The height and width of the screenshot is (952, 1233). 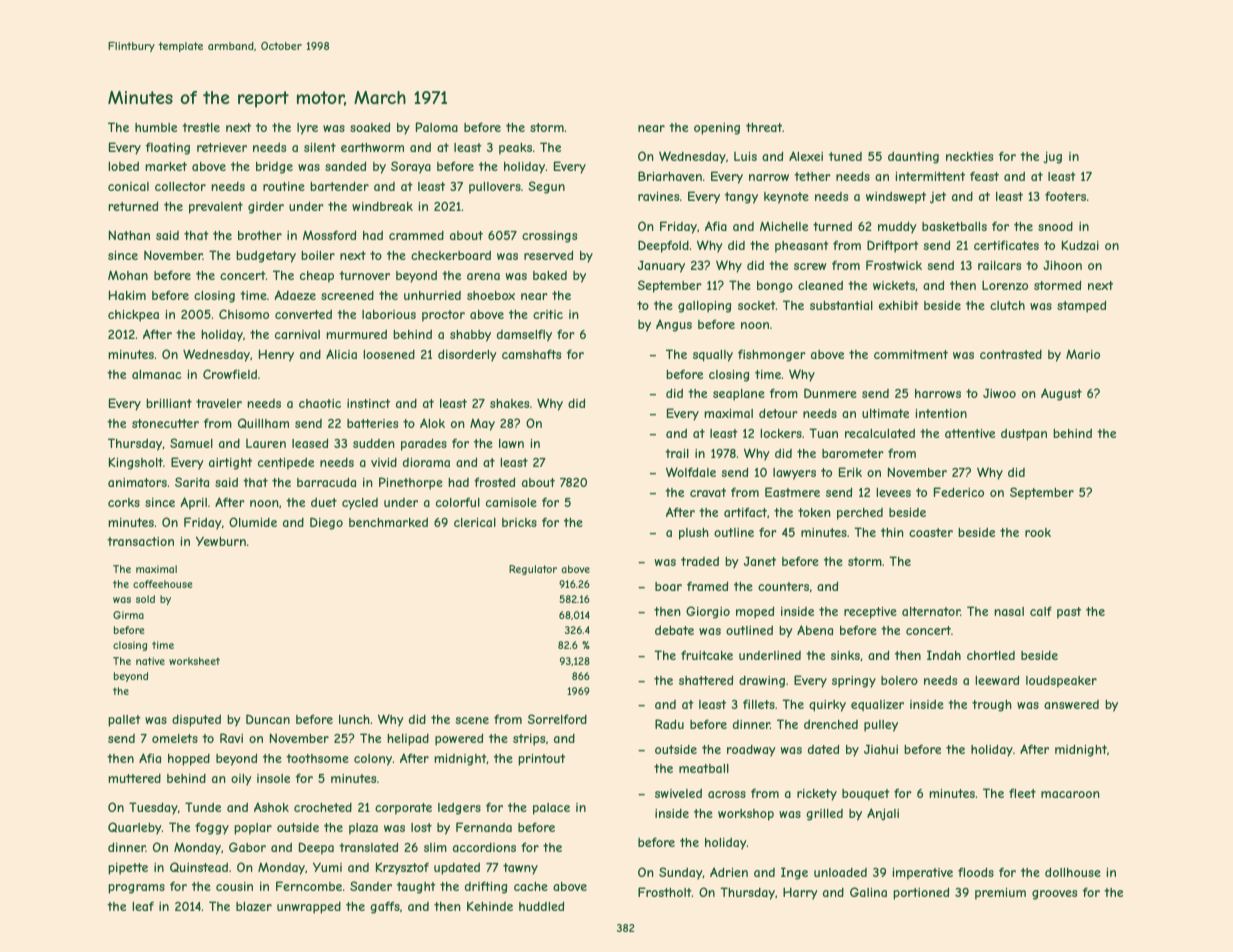 What do you see at coordinates (665, 892) in the screenshot?
I see `Frostholt` at bounding box center [665, 892].
